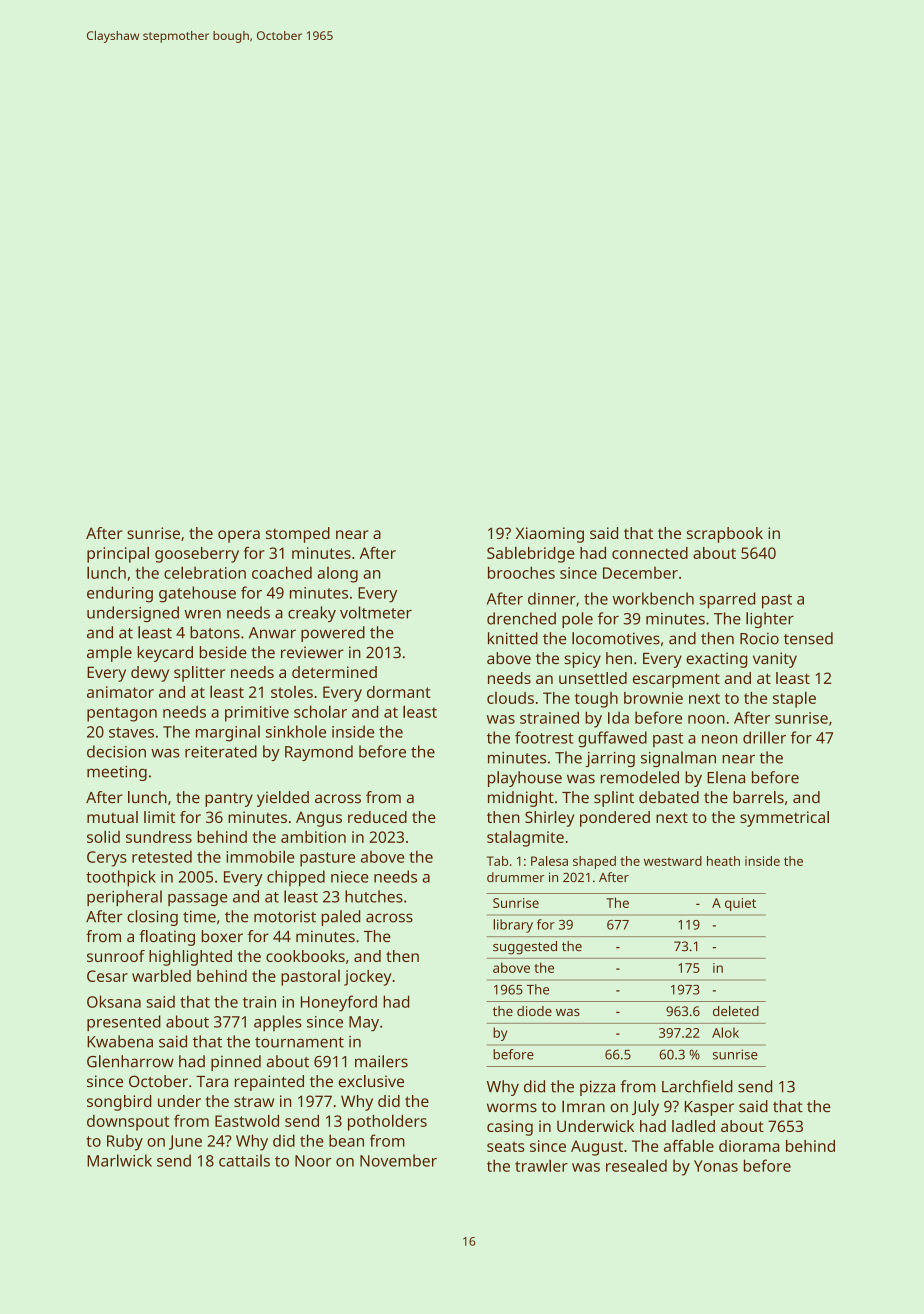  I want to click on knitted, so click(513, 638).
